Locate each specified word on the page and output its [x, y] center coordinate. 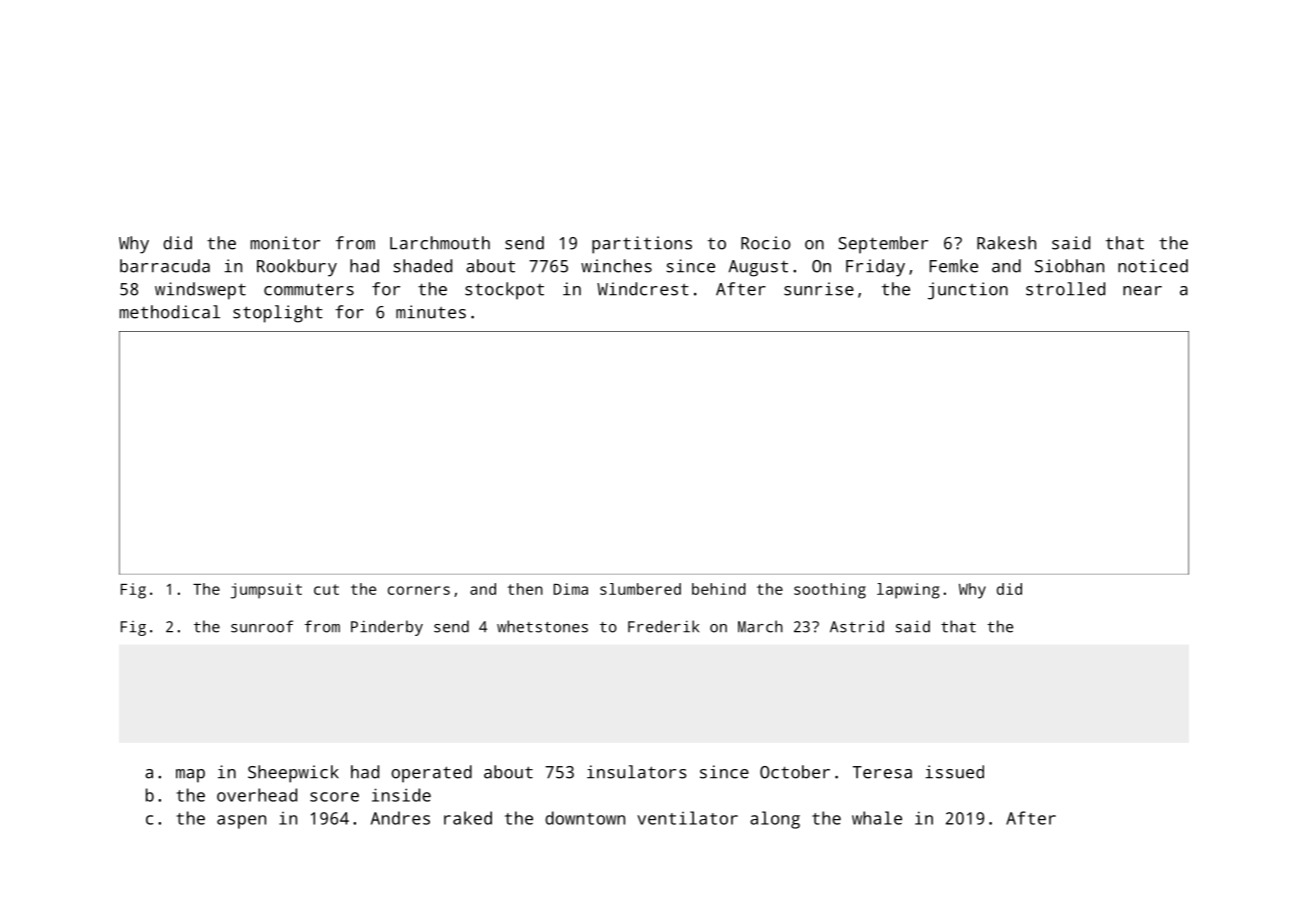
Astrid [857, 626]
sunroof [262, 626]
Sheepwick [293, 774]
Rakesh [1006, 243]
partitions [642, 245]
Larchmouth [440, 243]
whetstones [542, 626]
